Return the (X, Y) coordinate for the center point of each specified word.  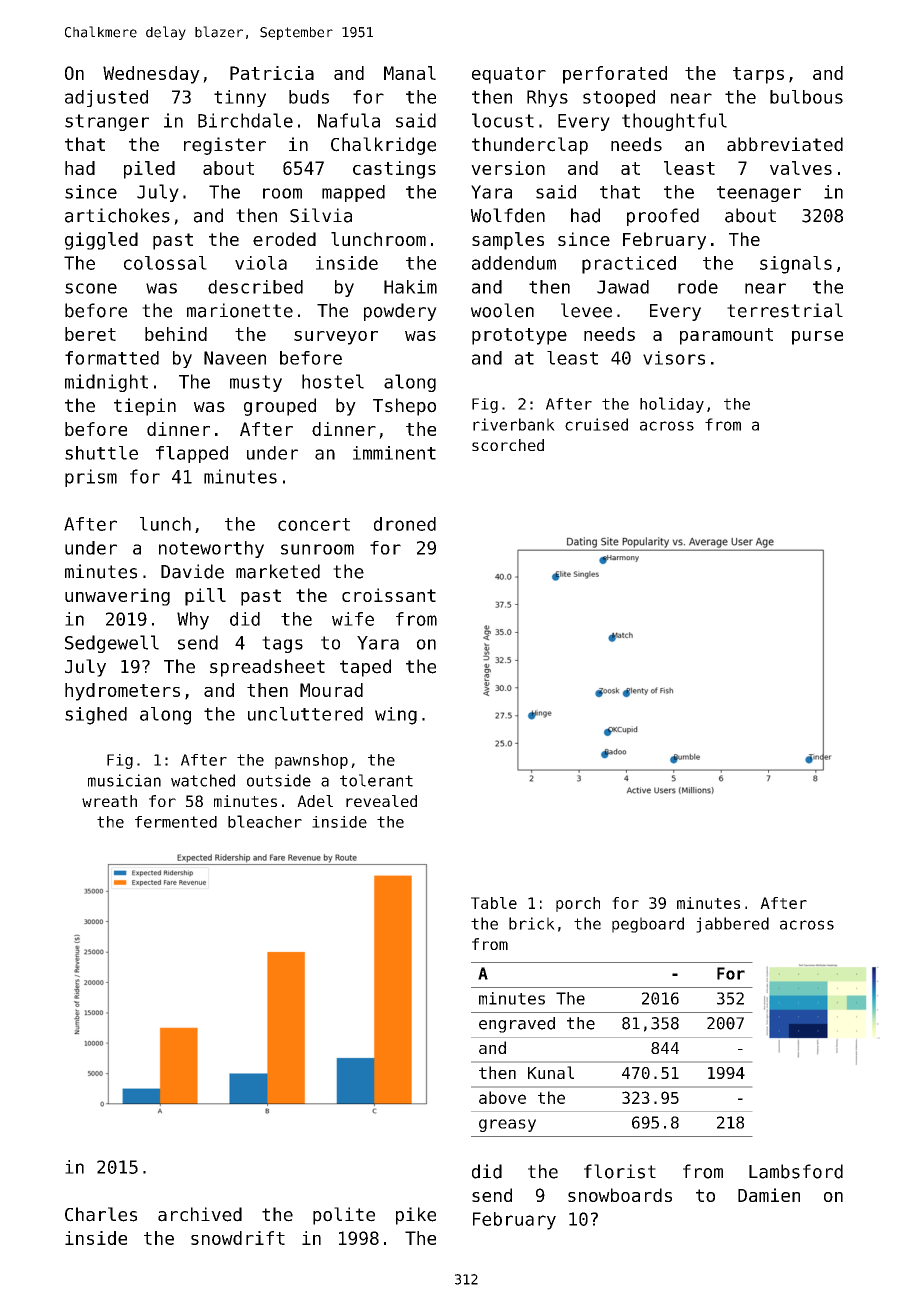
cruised (596, 424)
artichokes (117, 215)
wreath (109, 801)
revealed (381, 801)
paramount (726, 336)
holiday (672, 405)
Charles (101, 1214)
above (502, 1097)
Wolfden (508, 215)
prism (91, 478)
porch (578, 904)
